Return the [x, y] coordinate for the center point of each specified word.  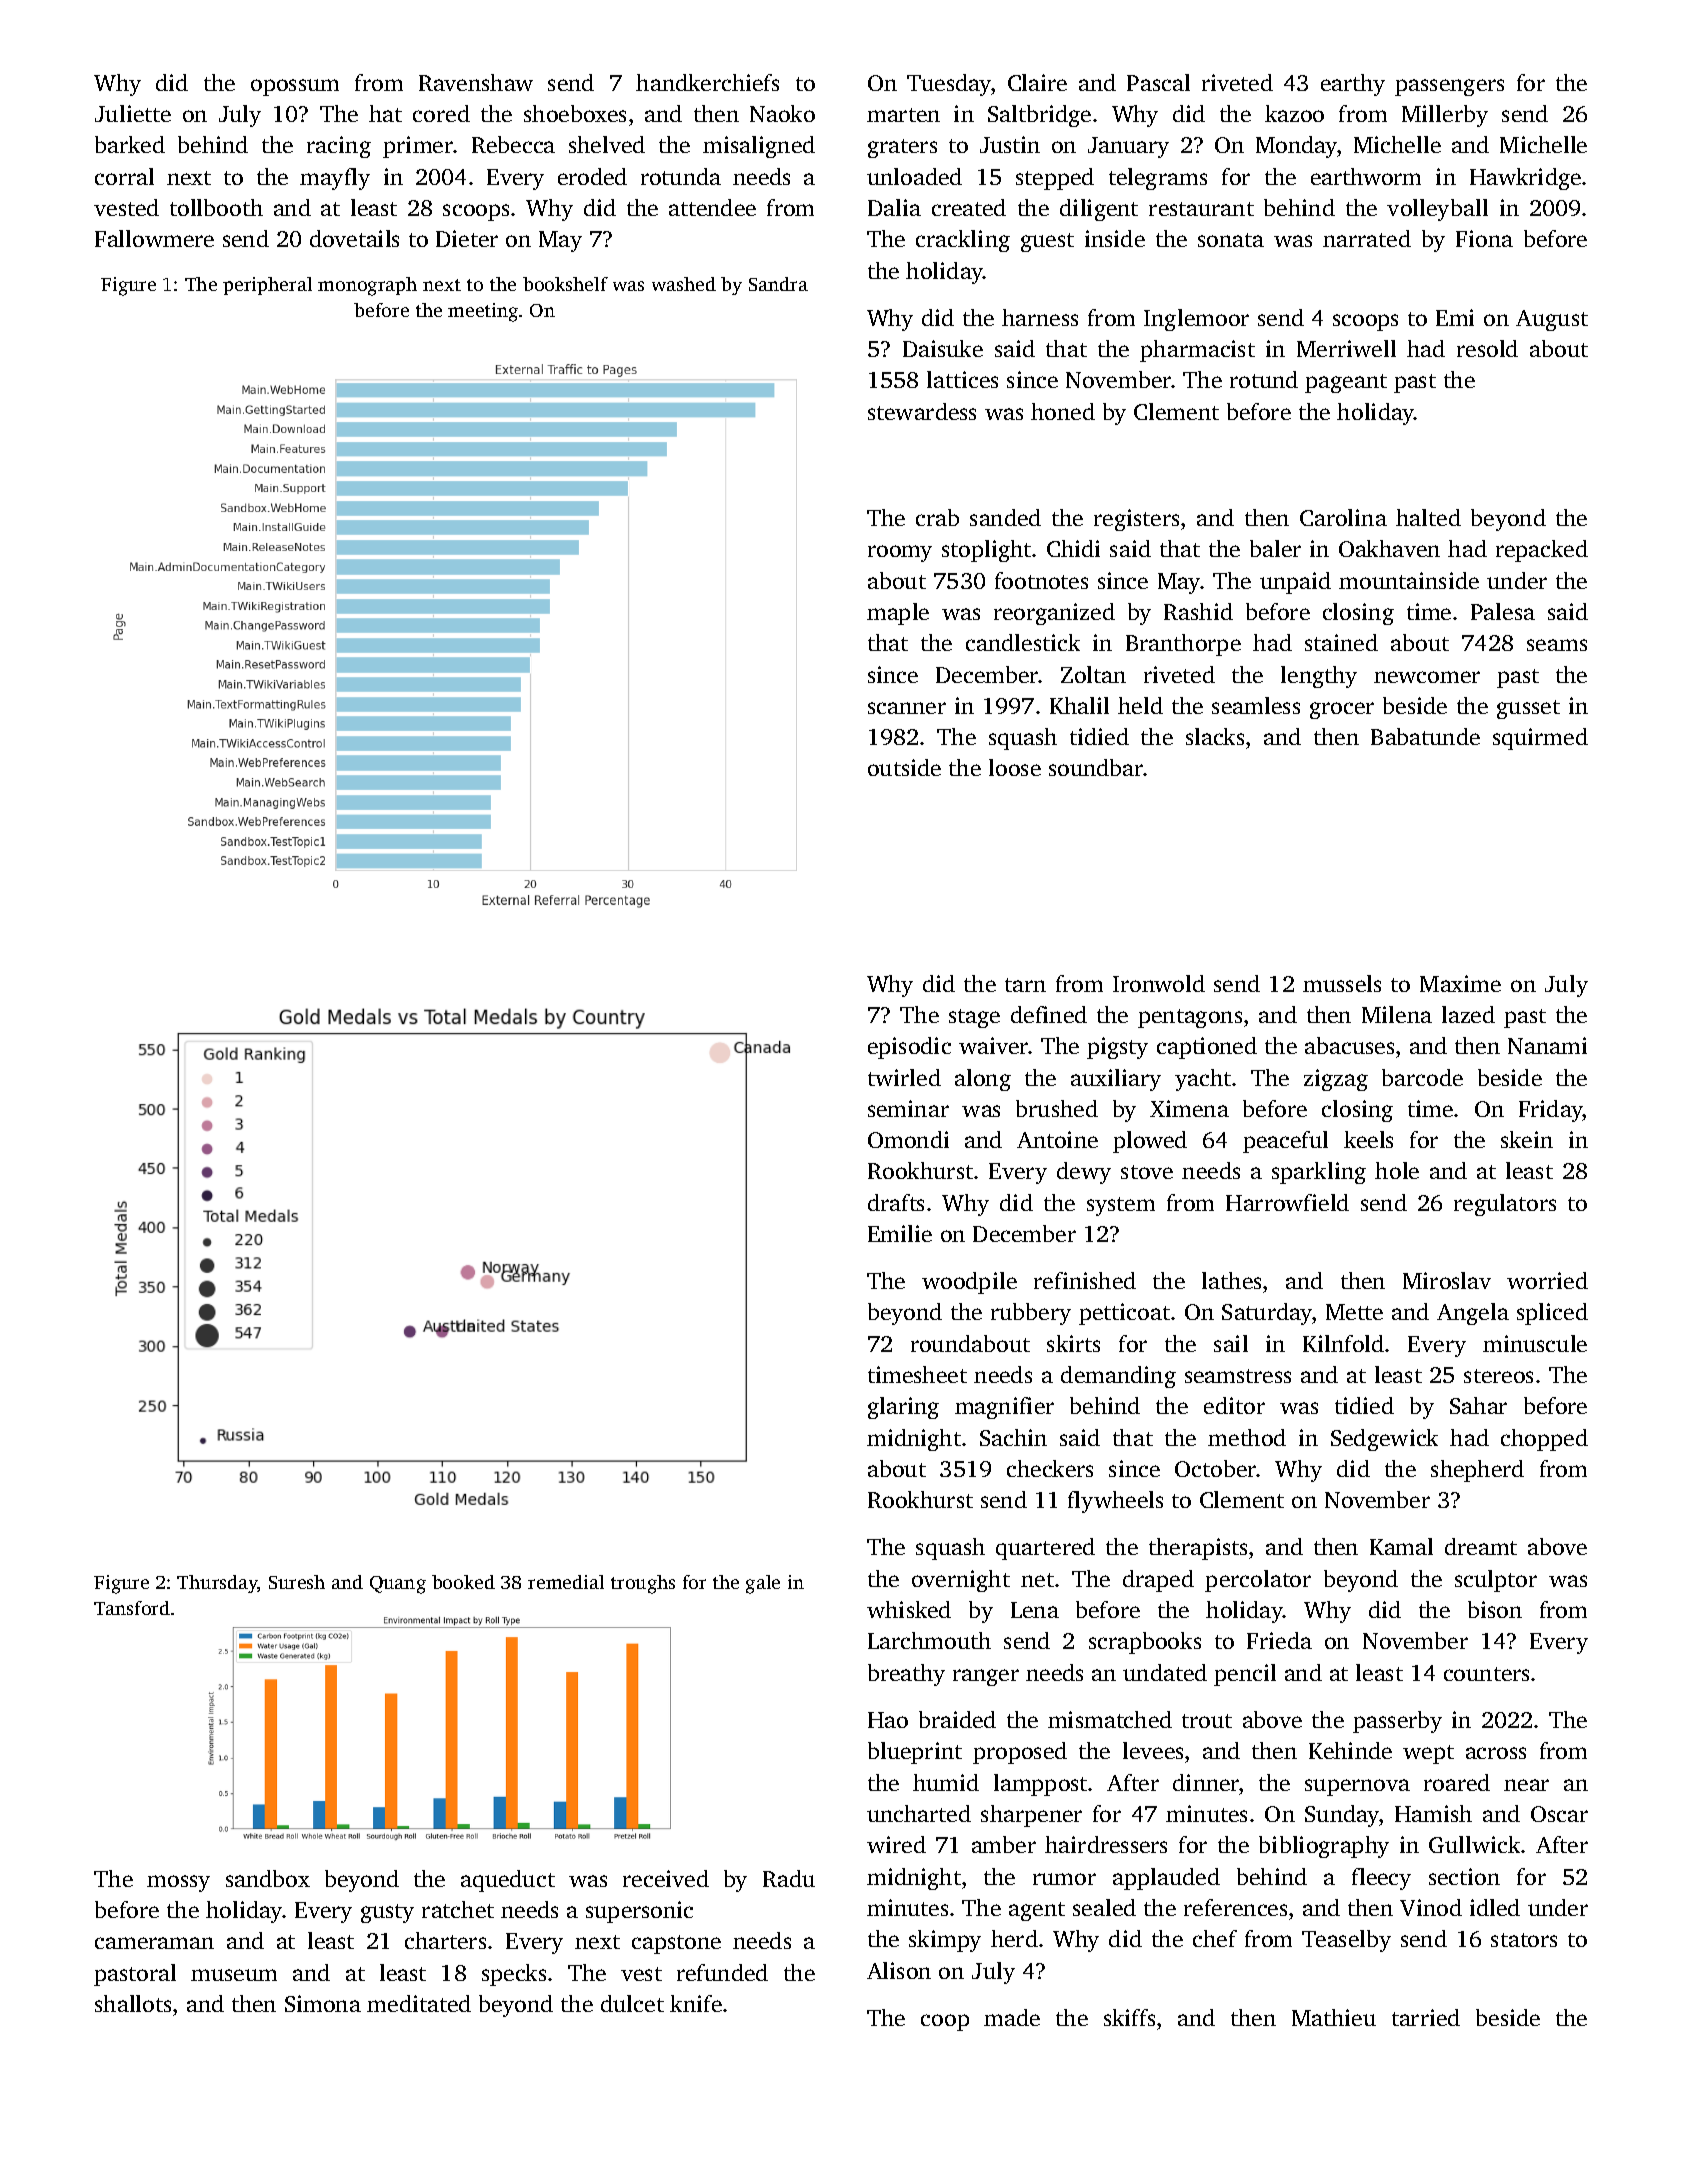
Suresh [297, 1582]
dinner [1206, 1782]
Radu [789, 1878]
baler [1275, 548]
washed [684, 284]
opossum [295, 87]
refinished [1085, 1280]
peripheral [267, 286]
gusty [387, 1913]
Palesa [1503, 611]
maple [898, 614]
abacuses [1349, 1045]
